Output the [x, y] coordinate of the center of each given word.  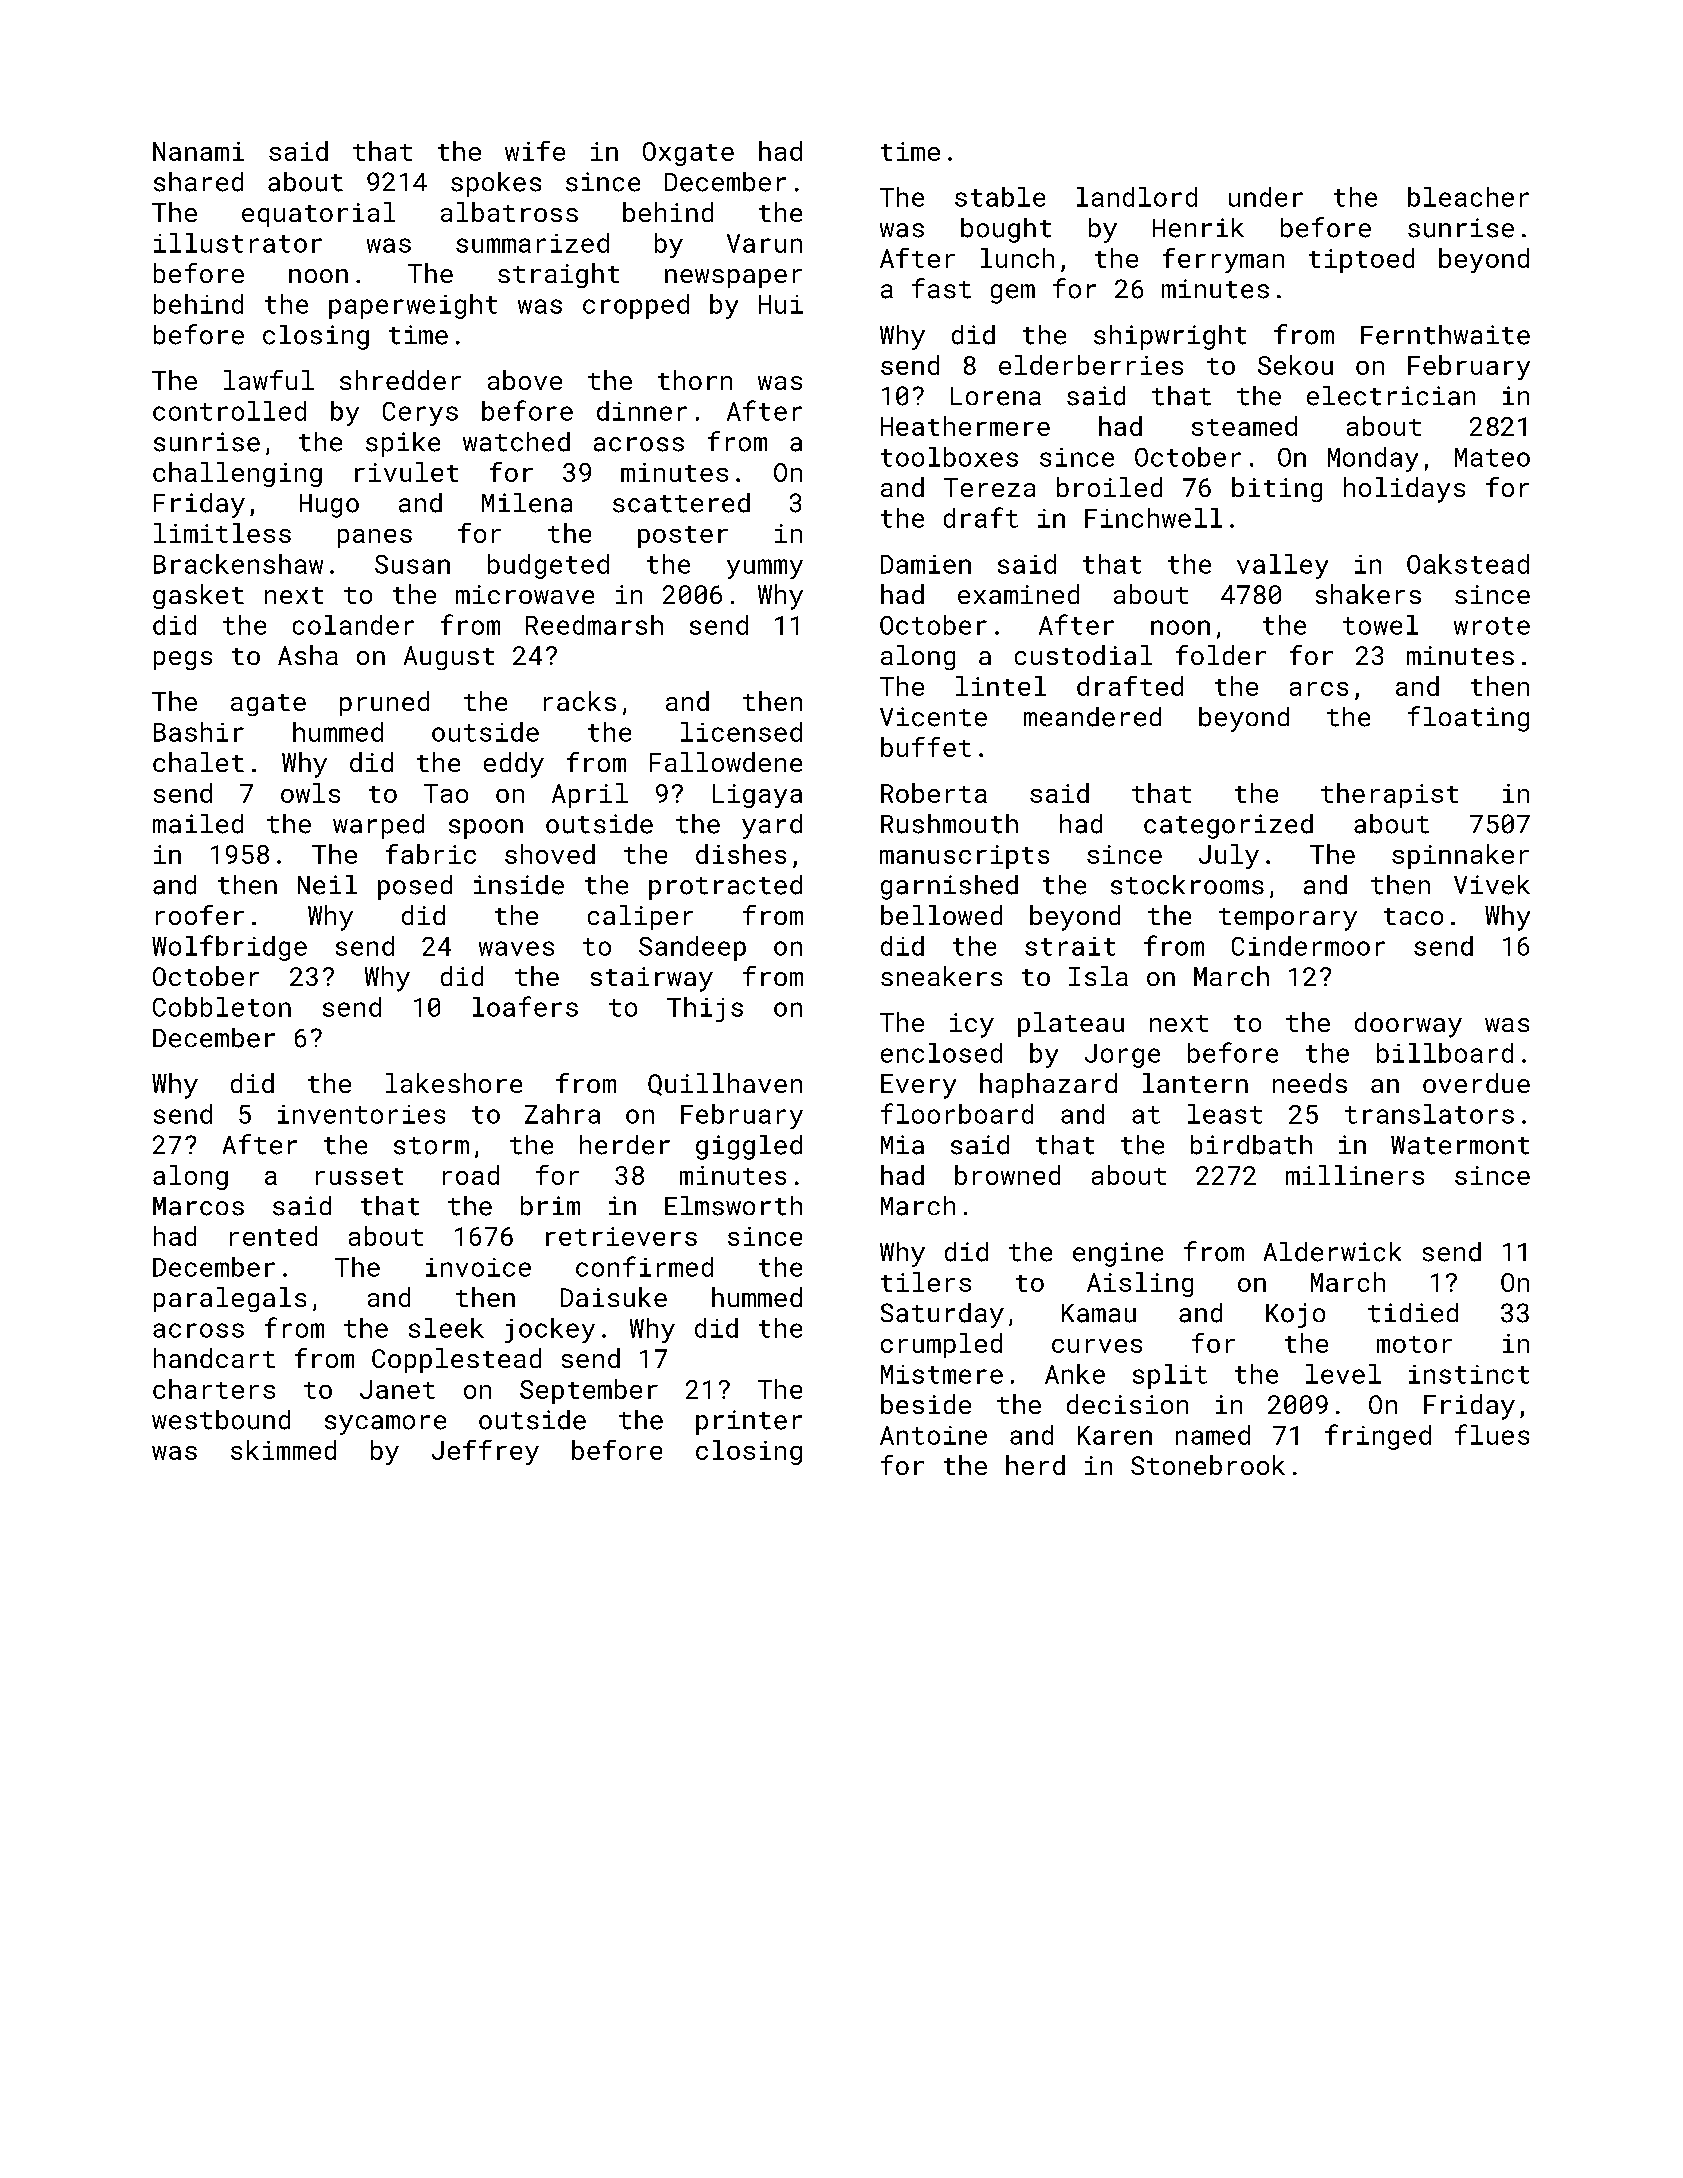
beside [926, 1404]
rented [273, 1236]
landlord [1137, 197]
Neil [327, 885]
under [1266, 197]
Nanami [198, 151]
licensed [741, 732]
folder [1221, 655]
